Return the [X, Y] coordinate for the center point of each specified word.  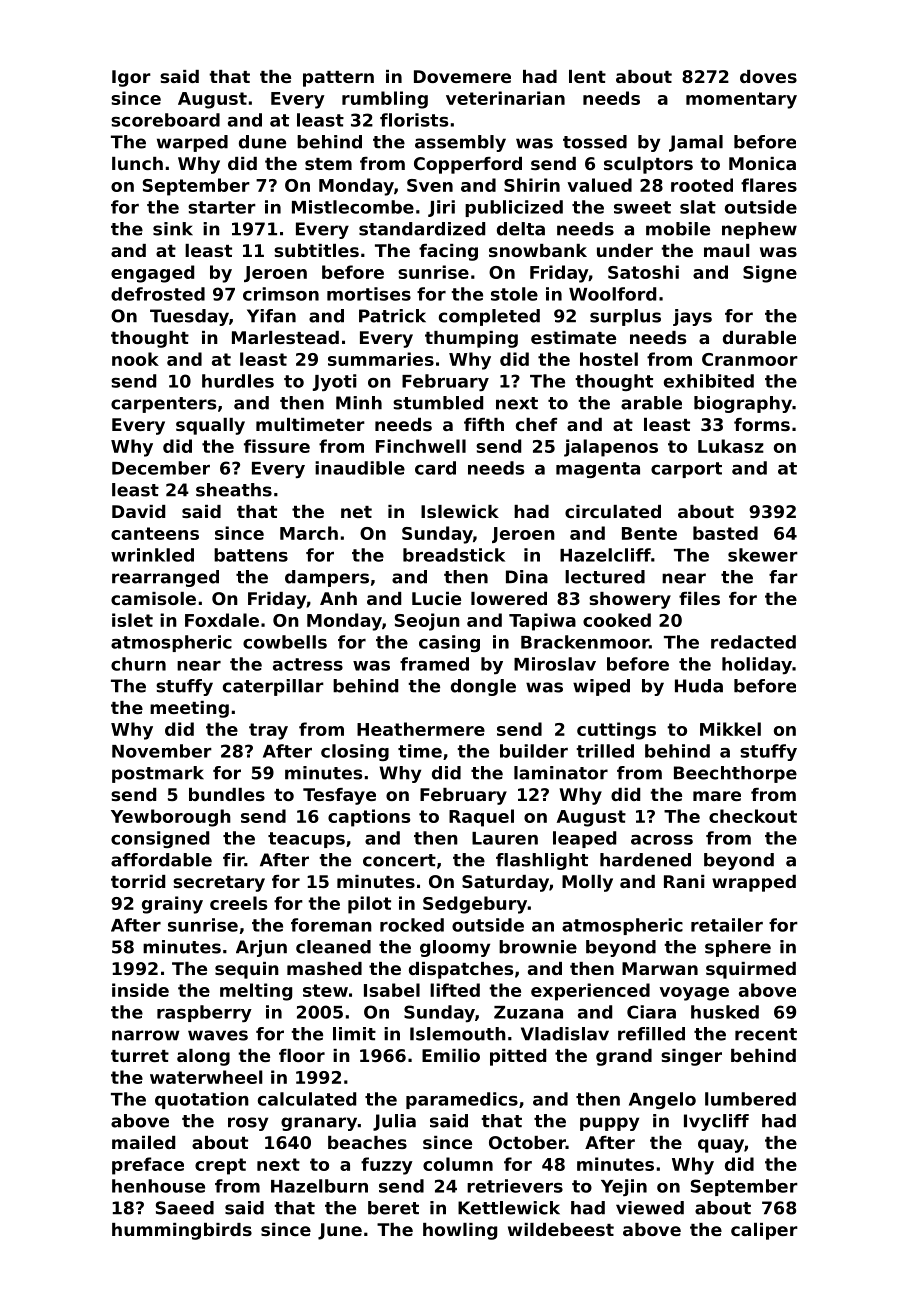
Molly [587, 883]
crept [220, 1166]
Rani [684, 881]
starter [222, 207]
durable [759, 337]
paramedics [462, 1100]
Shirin [532, 185]
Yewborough [171, 818]
